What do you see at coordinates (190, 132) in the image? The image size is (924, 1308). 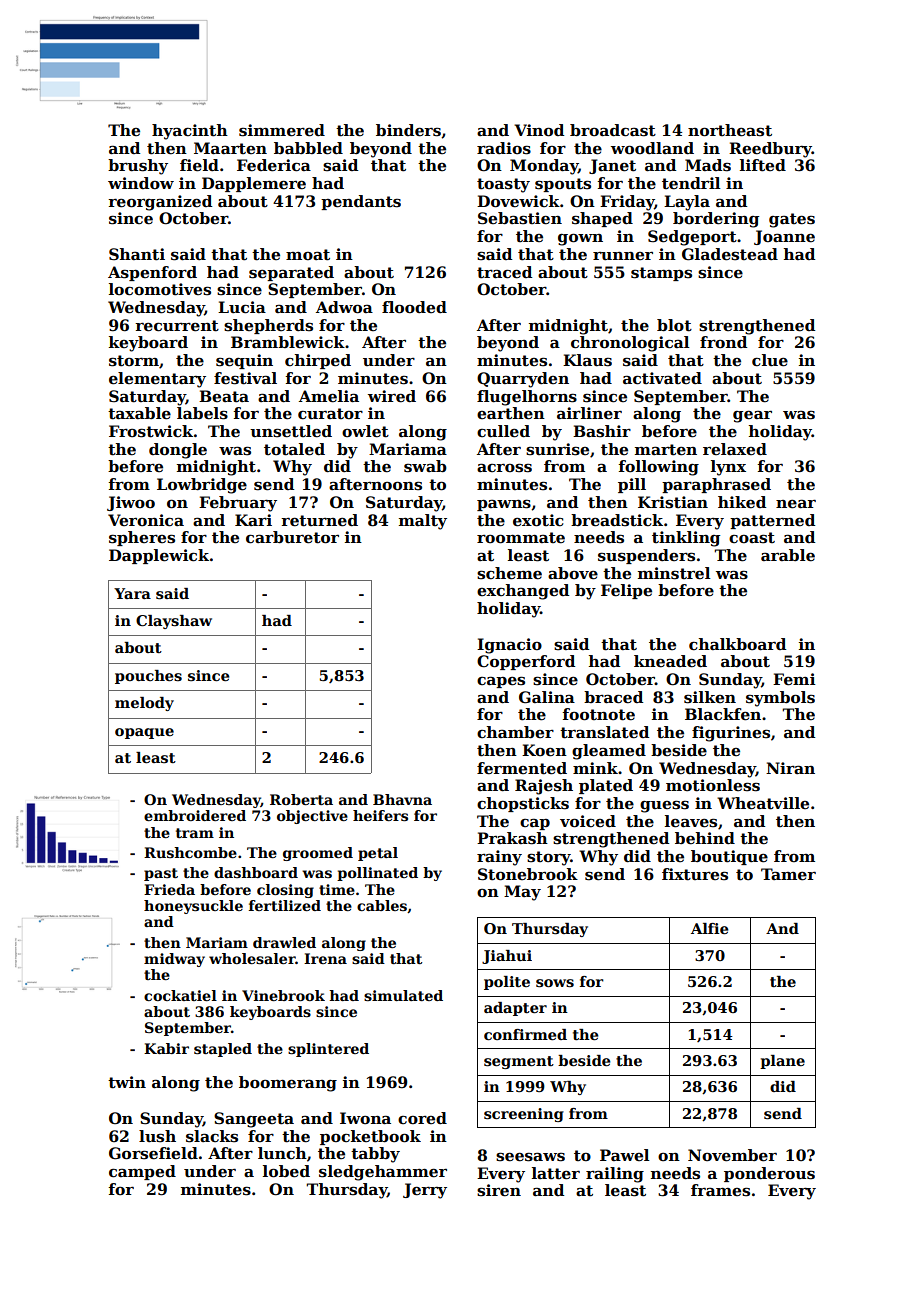 I see `hyacinth` at bounding box center [190, 132].
